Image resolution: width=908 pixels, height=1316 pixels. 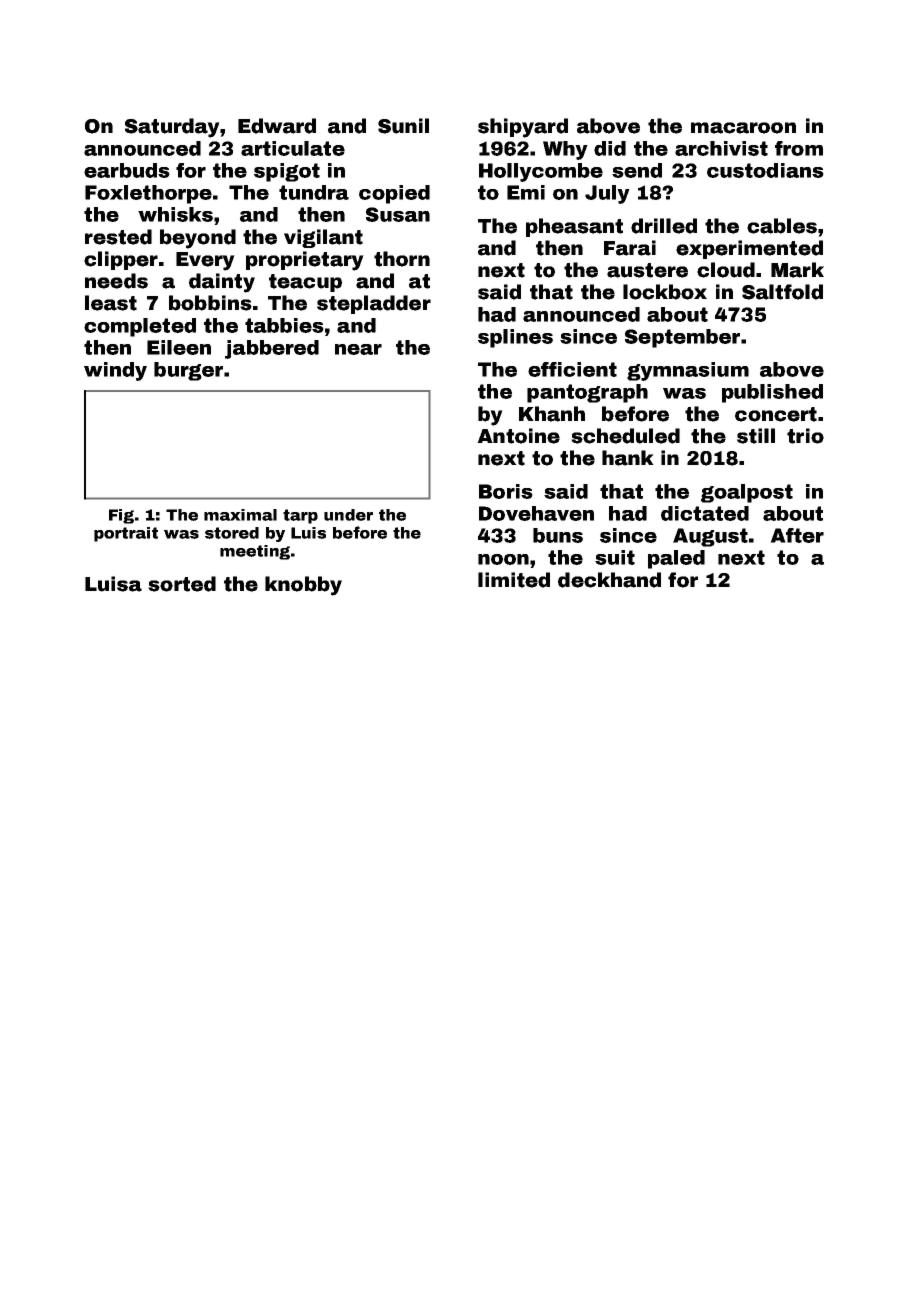 I want to click on sorted, so click(x=182, y=584).
